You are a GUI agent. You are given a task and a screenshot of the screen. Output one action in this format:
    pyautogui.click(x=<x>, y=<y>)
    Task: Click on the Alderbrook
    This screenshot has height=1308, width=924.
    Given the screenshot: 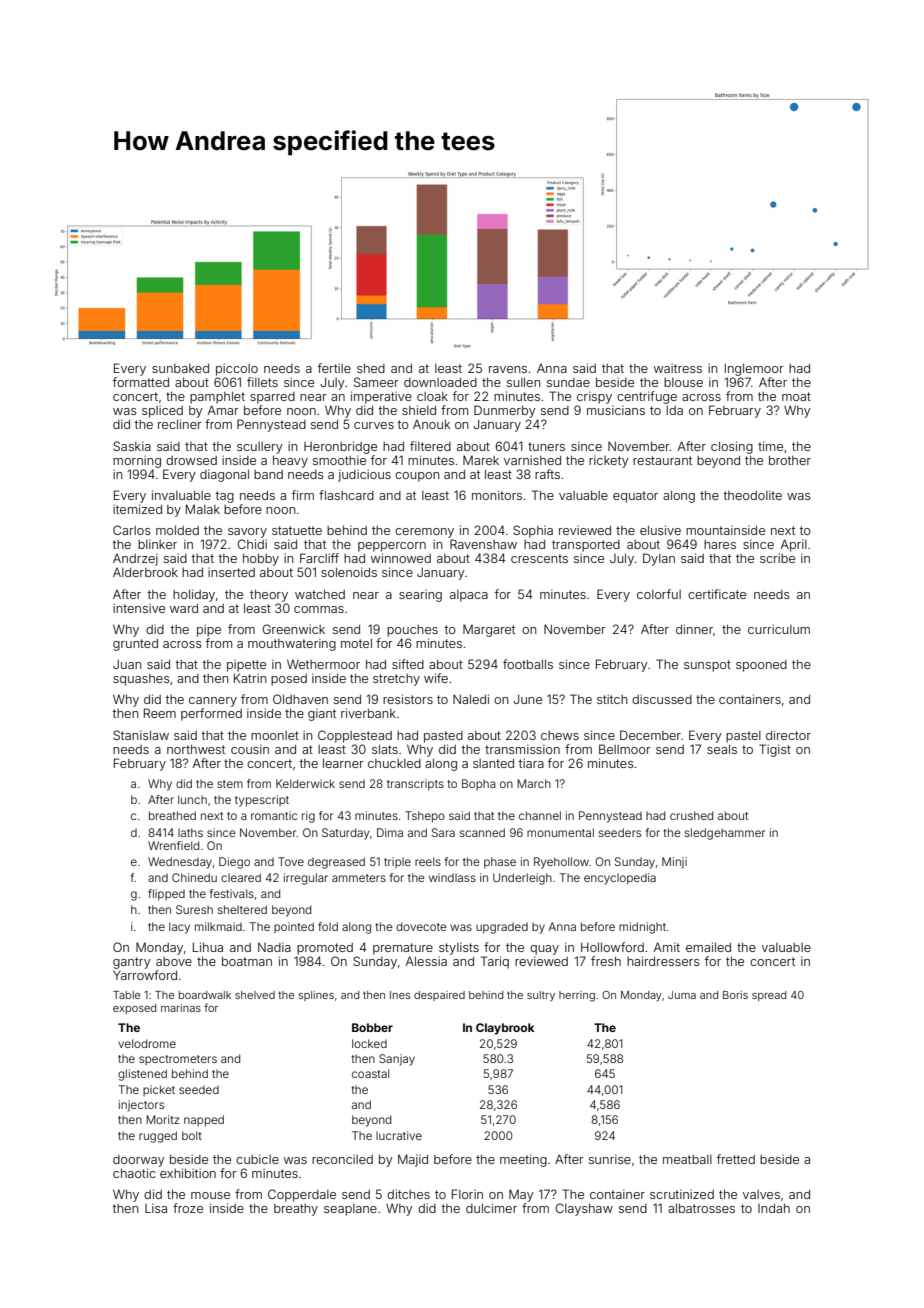 What is the action you would take?
    pyautogui.click(x=145, y=572)
